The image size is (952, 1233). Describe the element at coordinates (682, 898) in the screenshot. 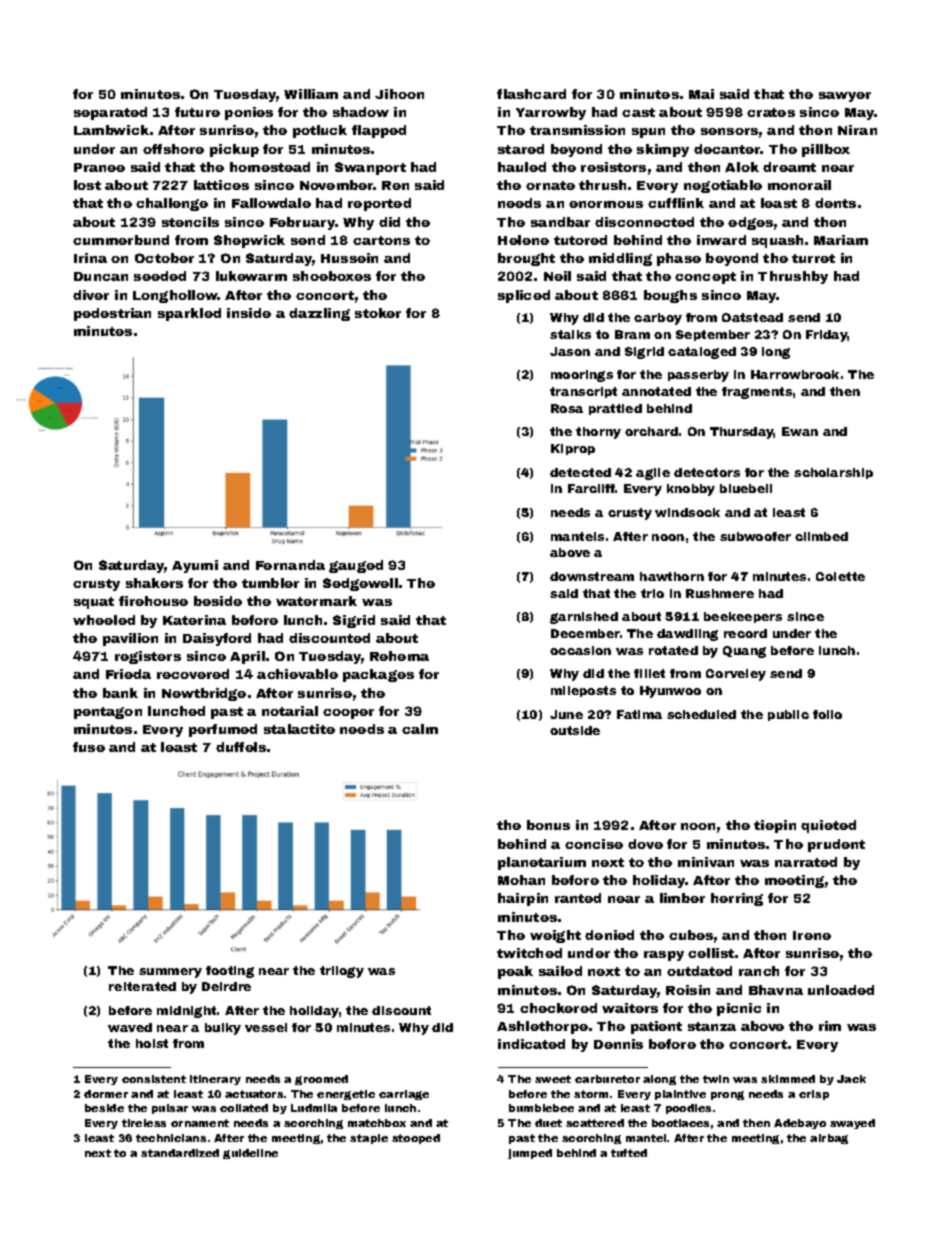

I see `limber` at that location.
